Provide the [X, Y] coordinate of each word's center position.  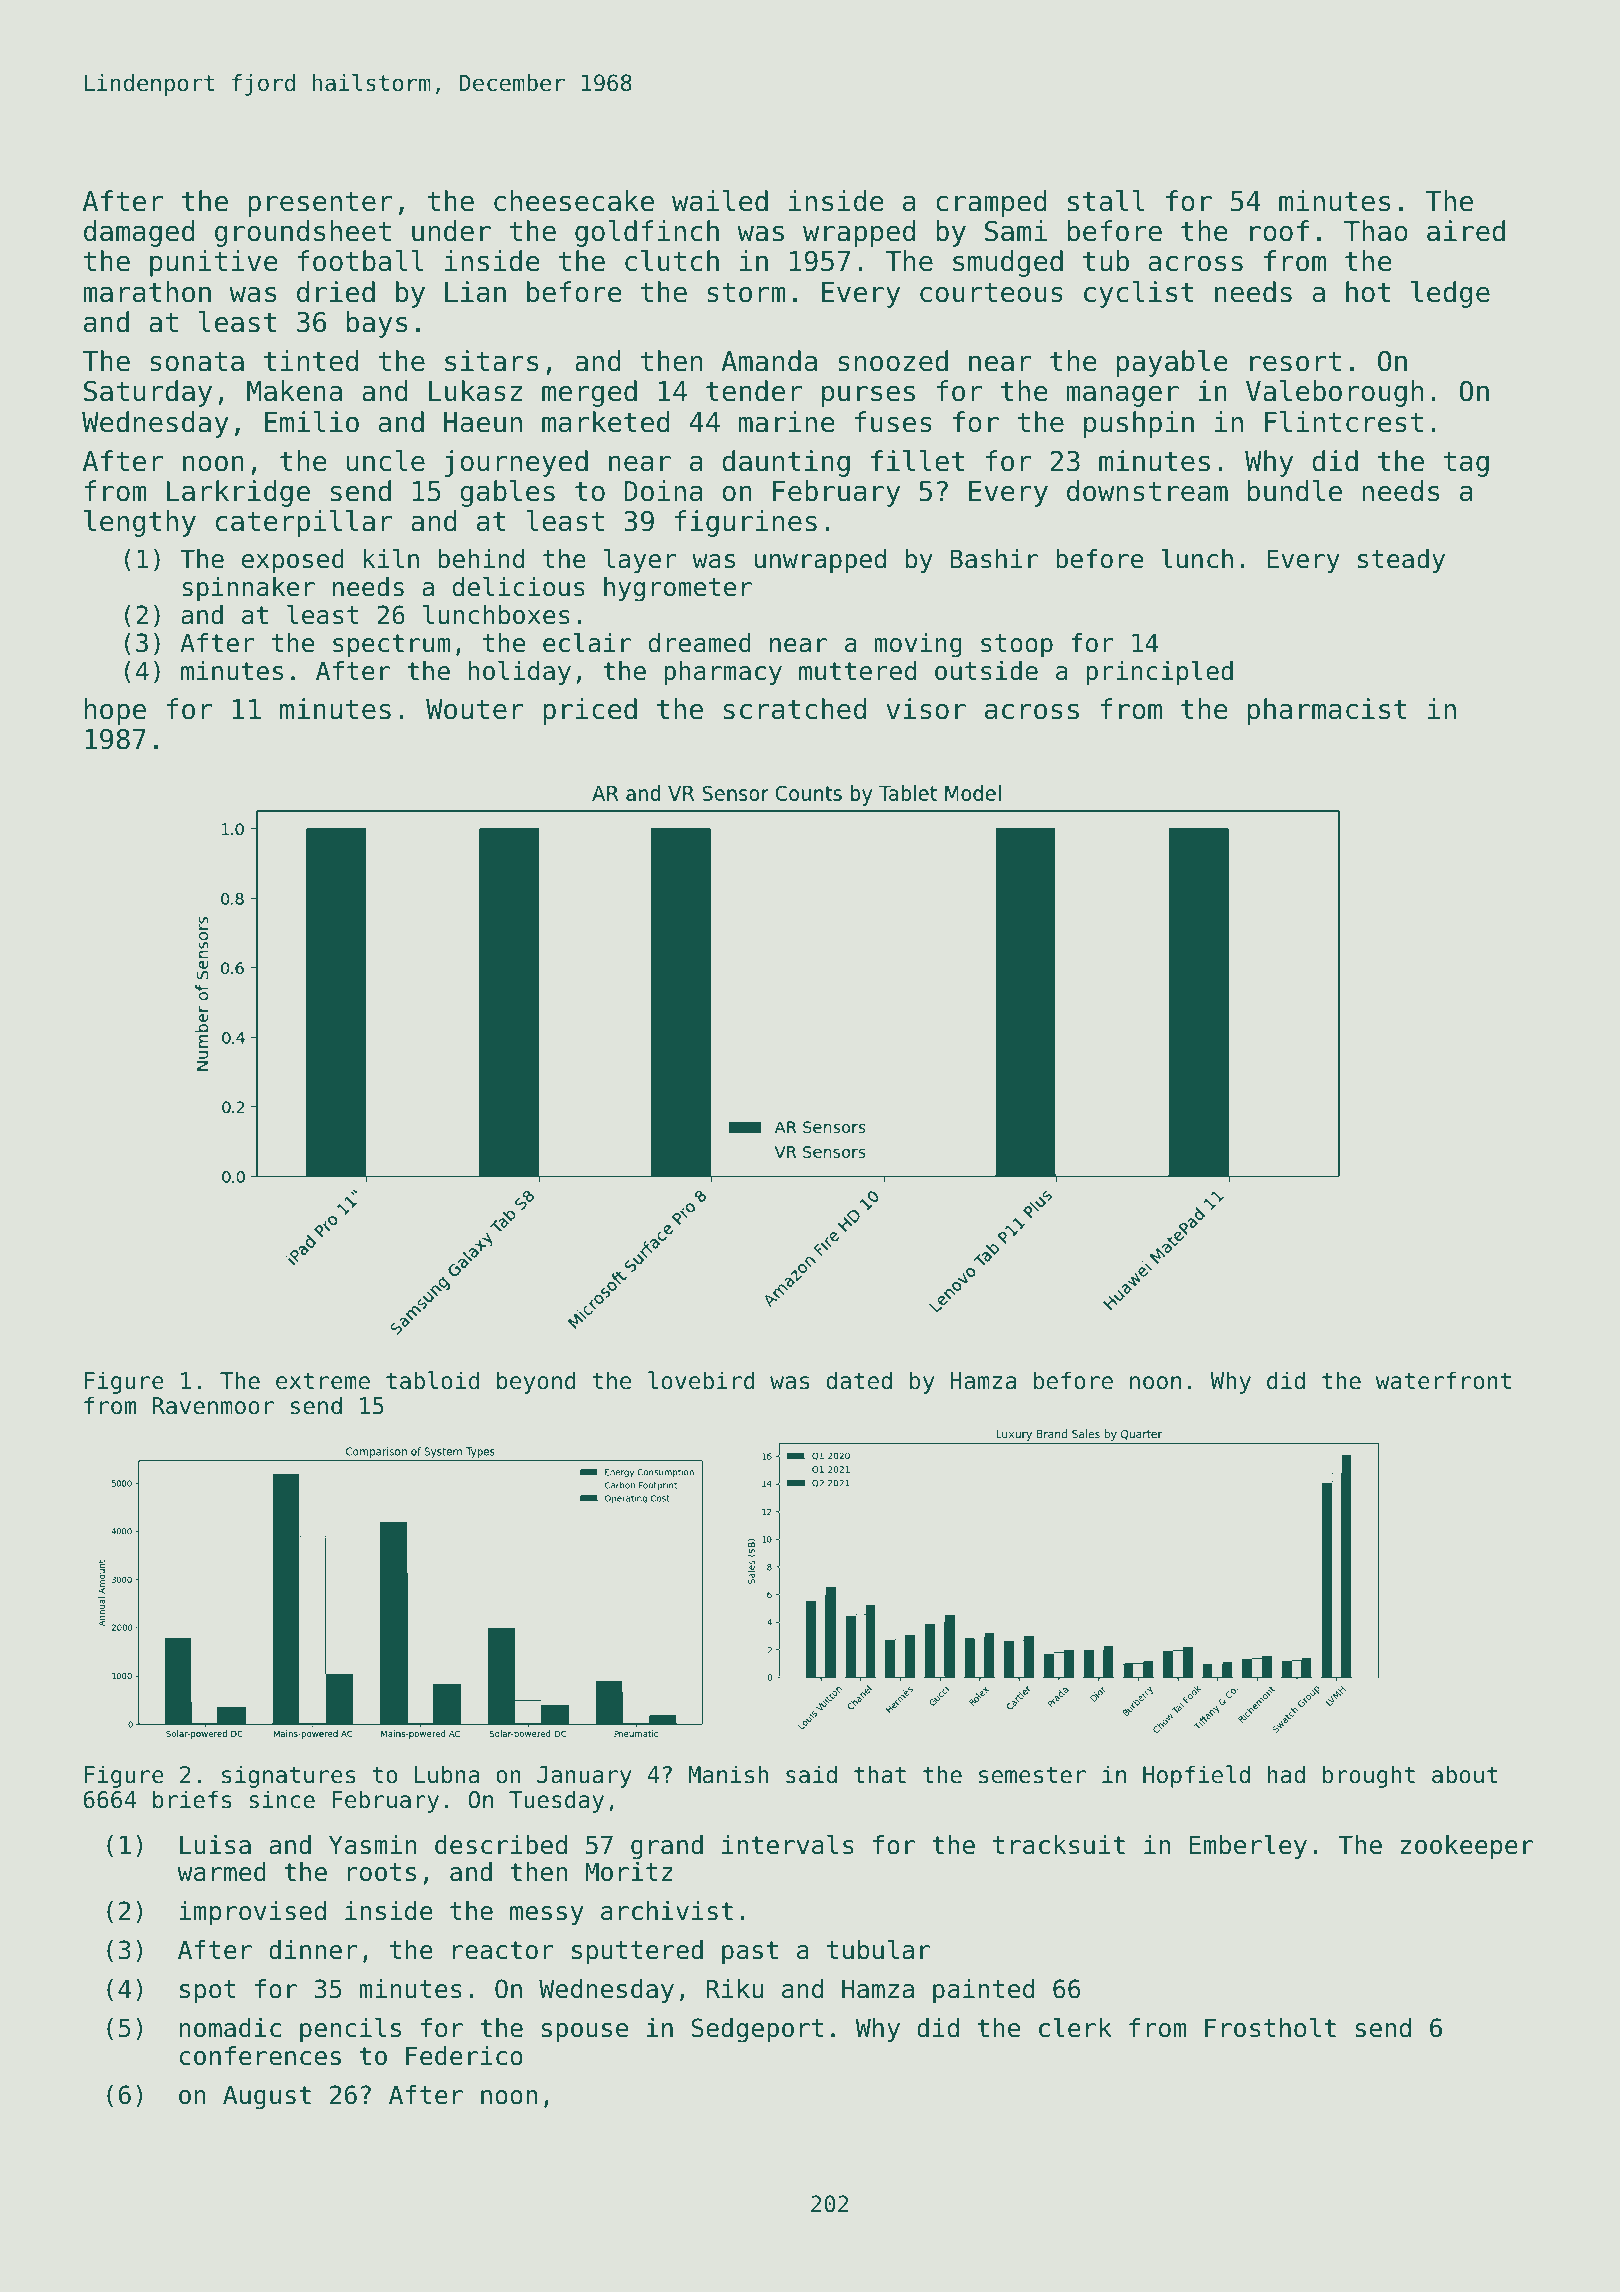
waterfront [1443, 1380]
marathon [147, 292]
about [1465, 1774]
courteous [991, 293]
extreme [323, 1381]
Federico [464, 2056]
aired [1466, 231]
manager [1122, 396]
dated [859, 1380]
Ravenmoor [213, 1406]
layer [640, 561]
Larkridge [238, 493]
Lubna [447, 1774]
